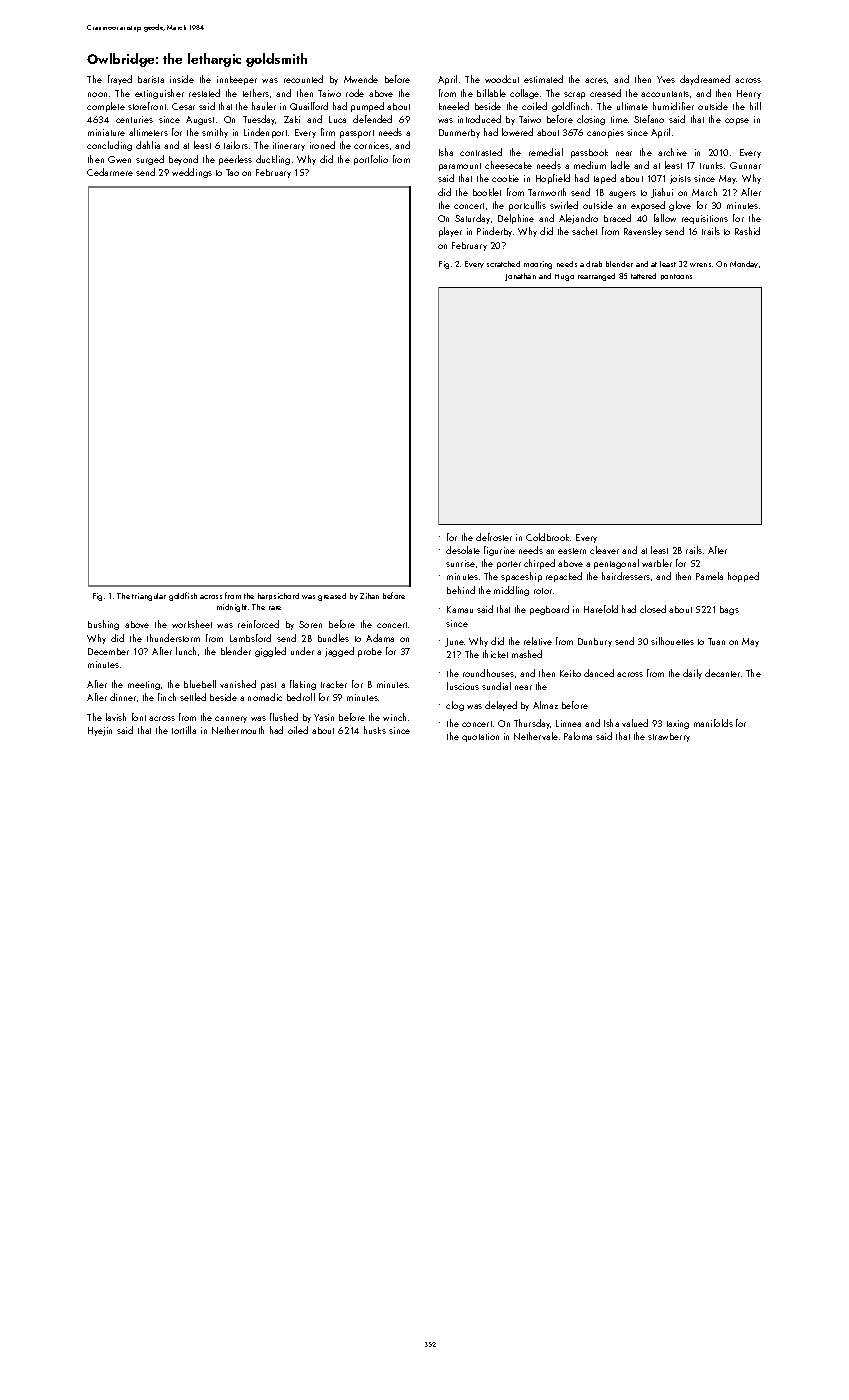 This screenshot has width=849, height=1400. Describe the element at coordinates (369, 596) in the screenshot. I see `Zihan` at that location.
